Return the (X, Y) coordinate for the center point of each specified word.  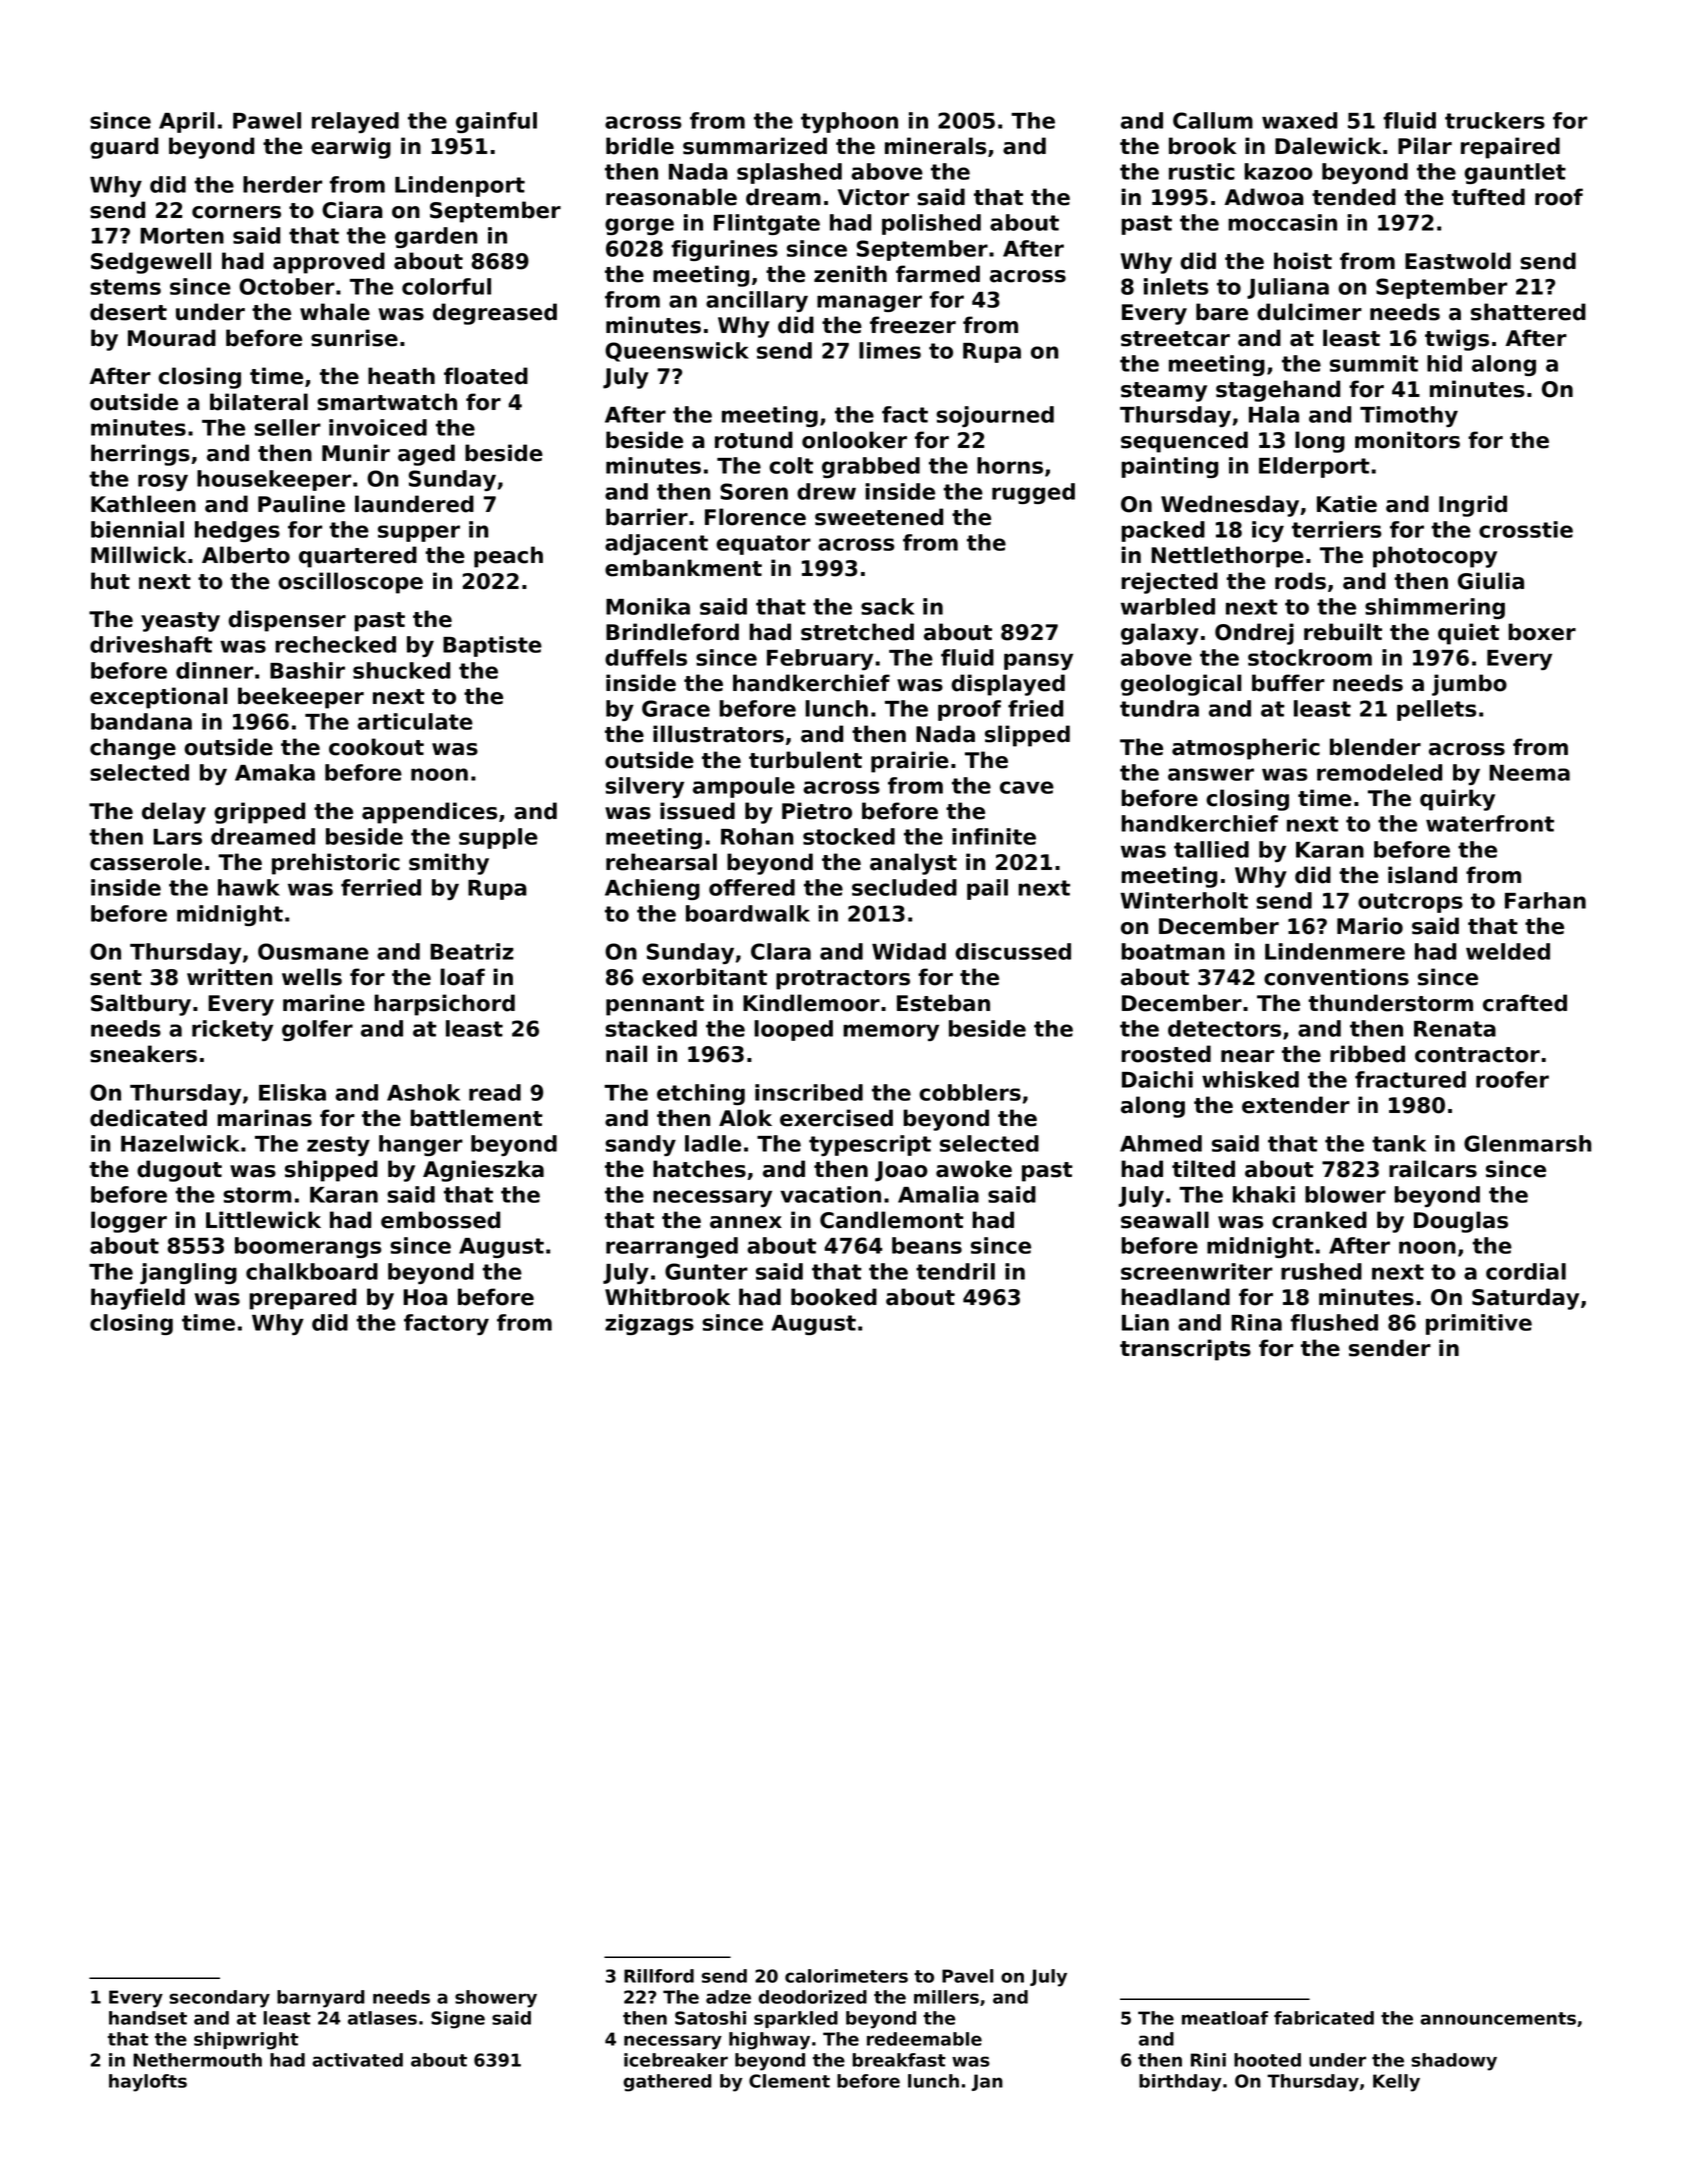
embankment (683, 568)
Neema (1529, 773)
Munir (356, 453)
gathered (667, 2083)
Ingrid (1473, 506)
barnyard (321, 1999)
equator (763, 545)
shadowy (1454, 2062)
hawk (249, 887)
